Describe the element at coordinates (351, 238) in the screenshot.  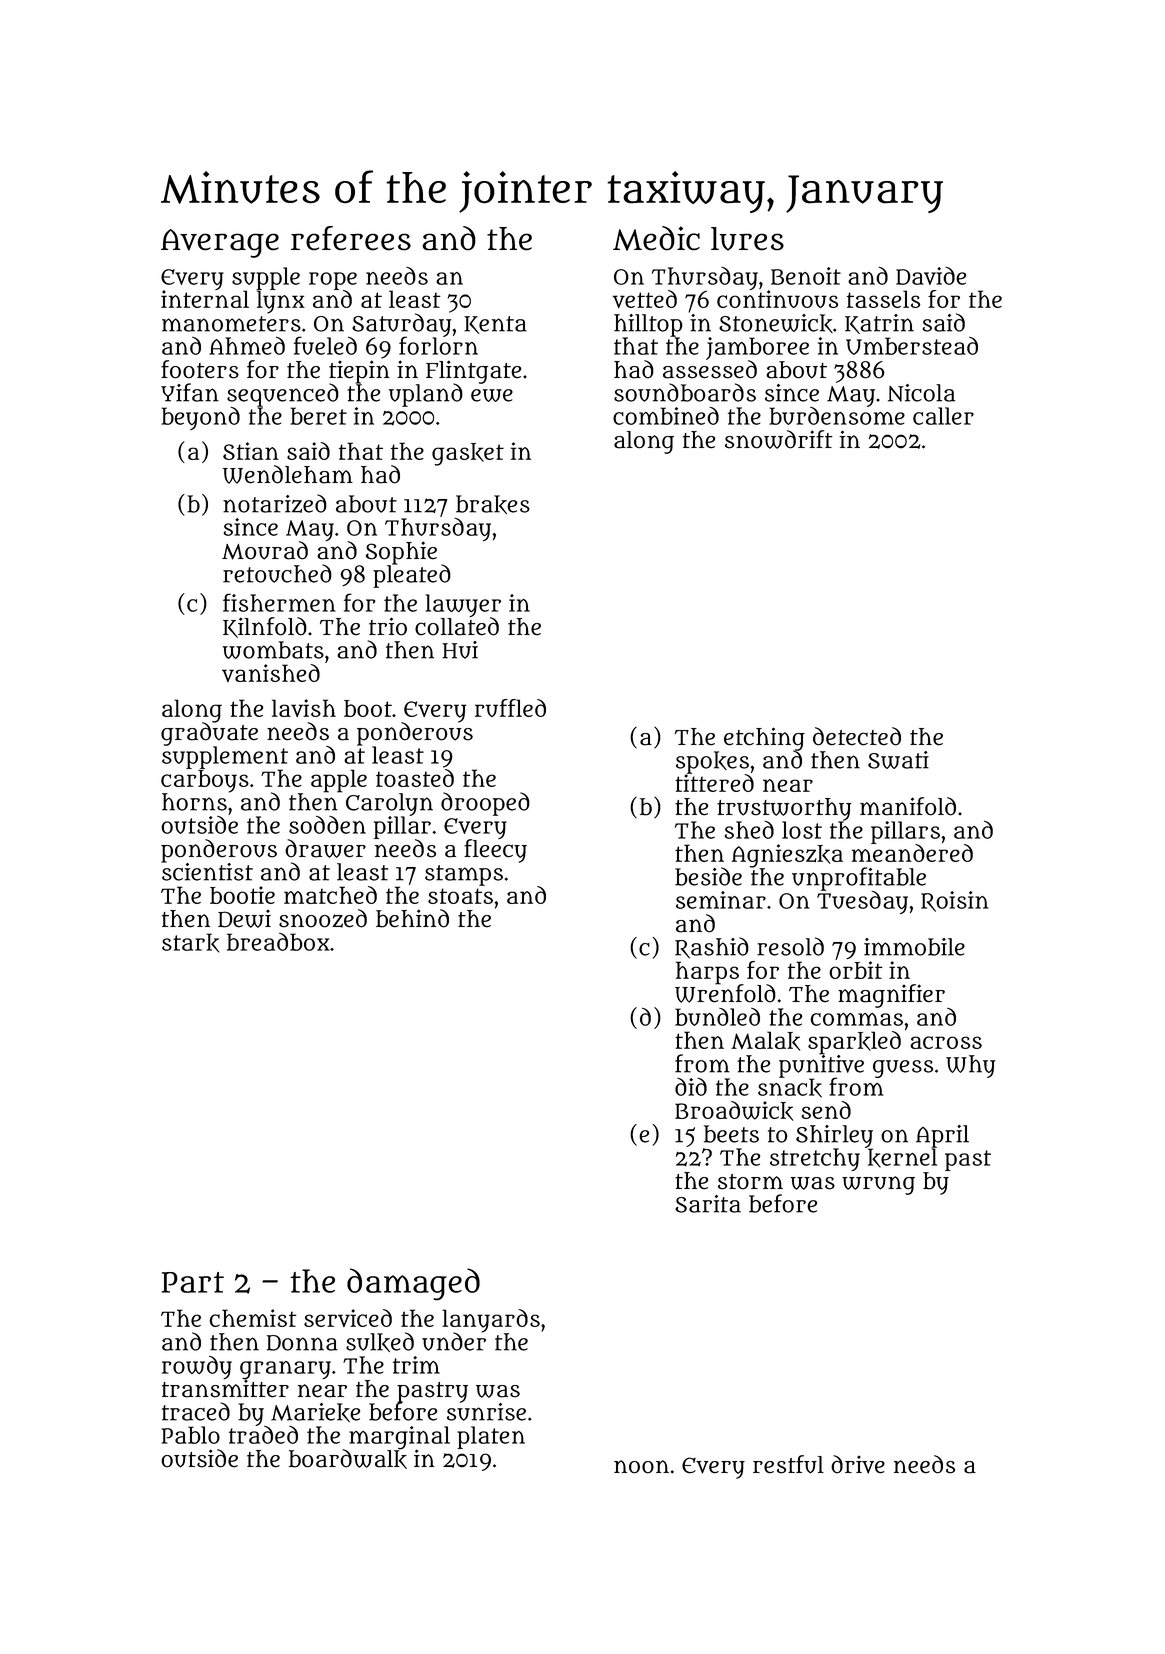
I see `referees` at that location.
